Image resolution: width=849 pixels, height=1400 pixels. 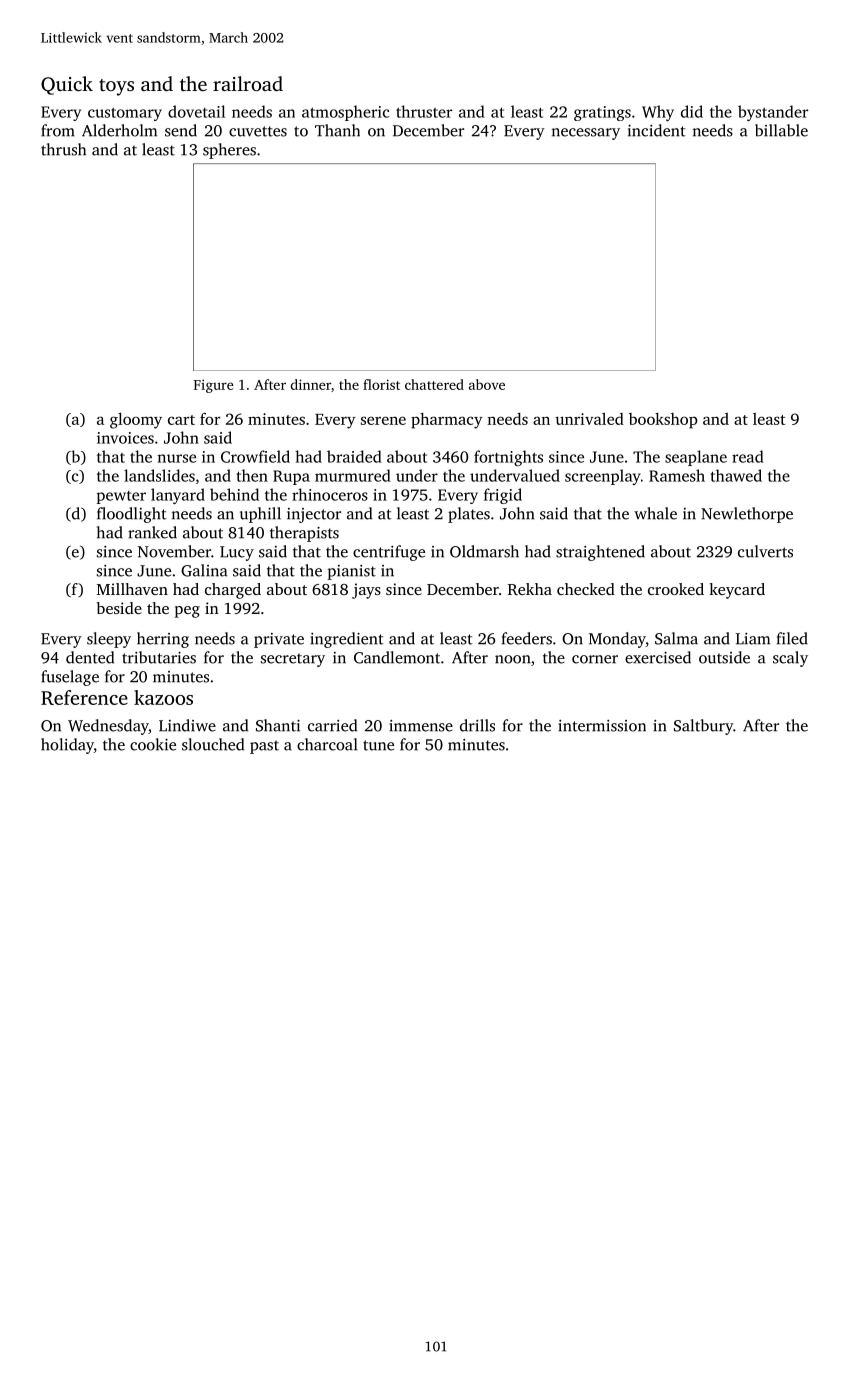 I want to click on gloomy, so click(x=136, y=421).
